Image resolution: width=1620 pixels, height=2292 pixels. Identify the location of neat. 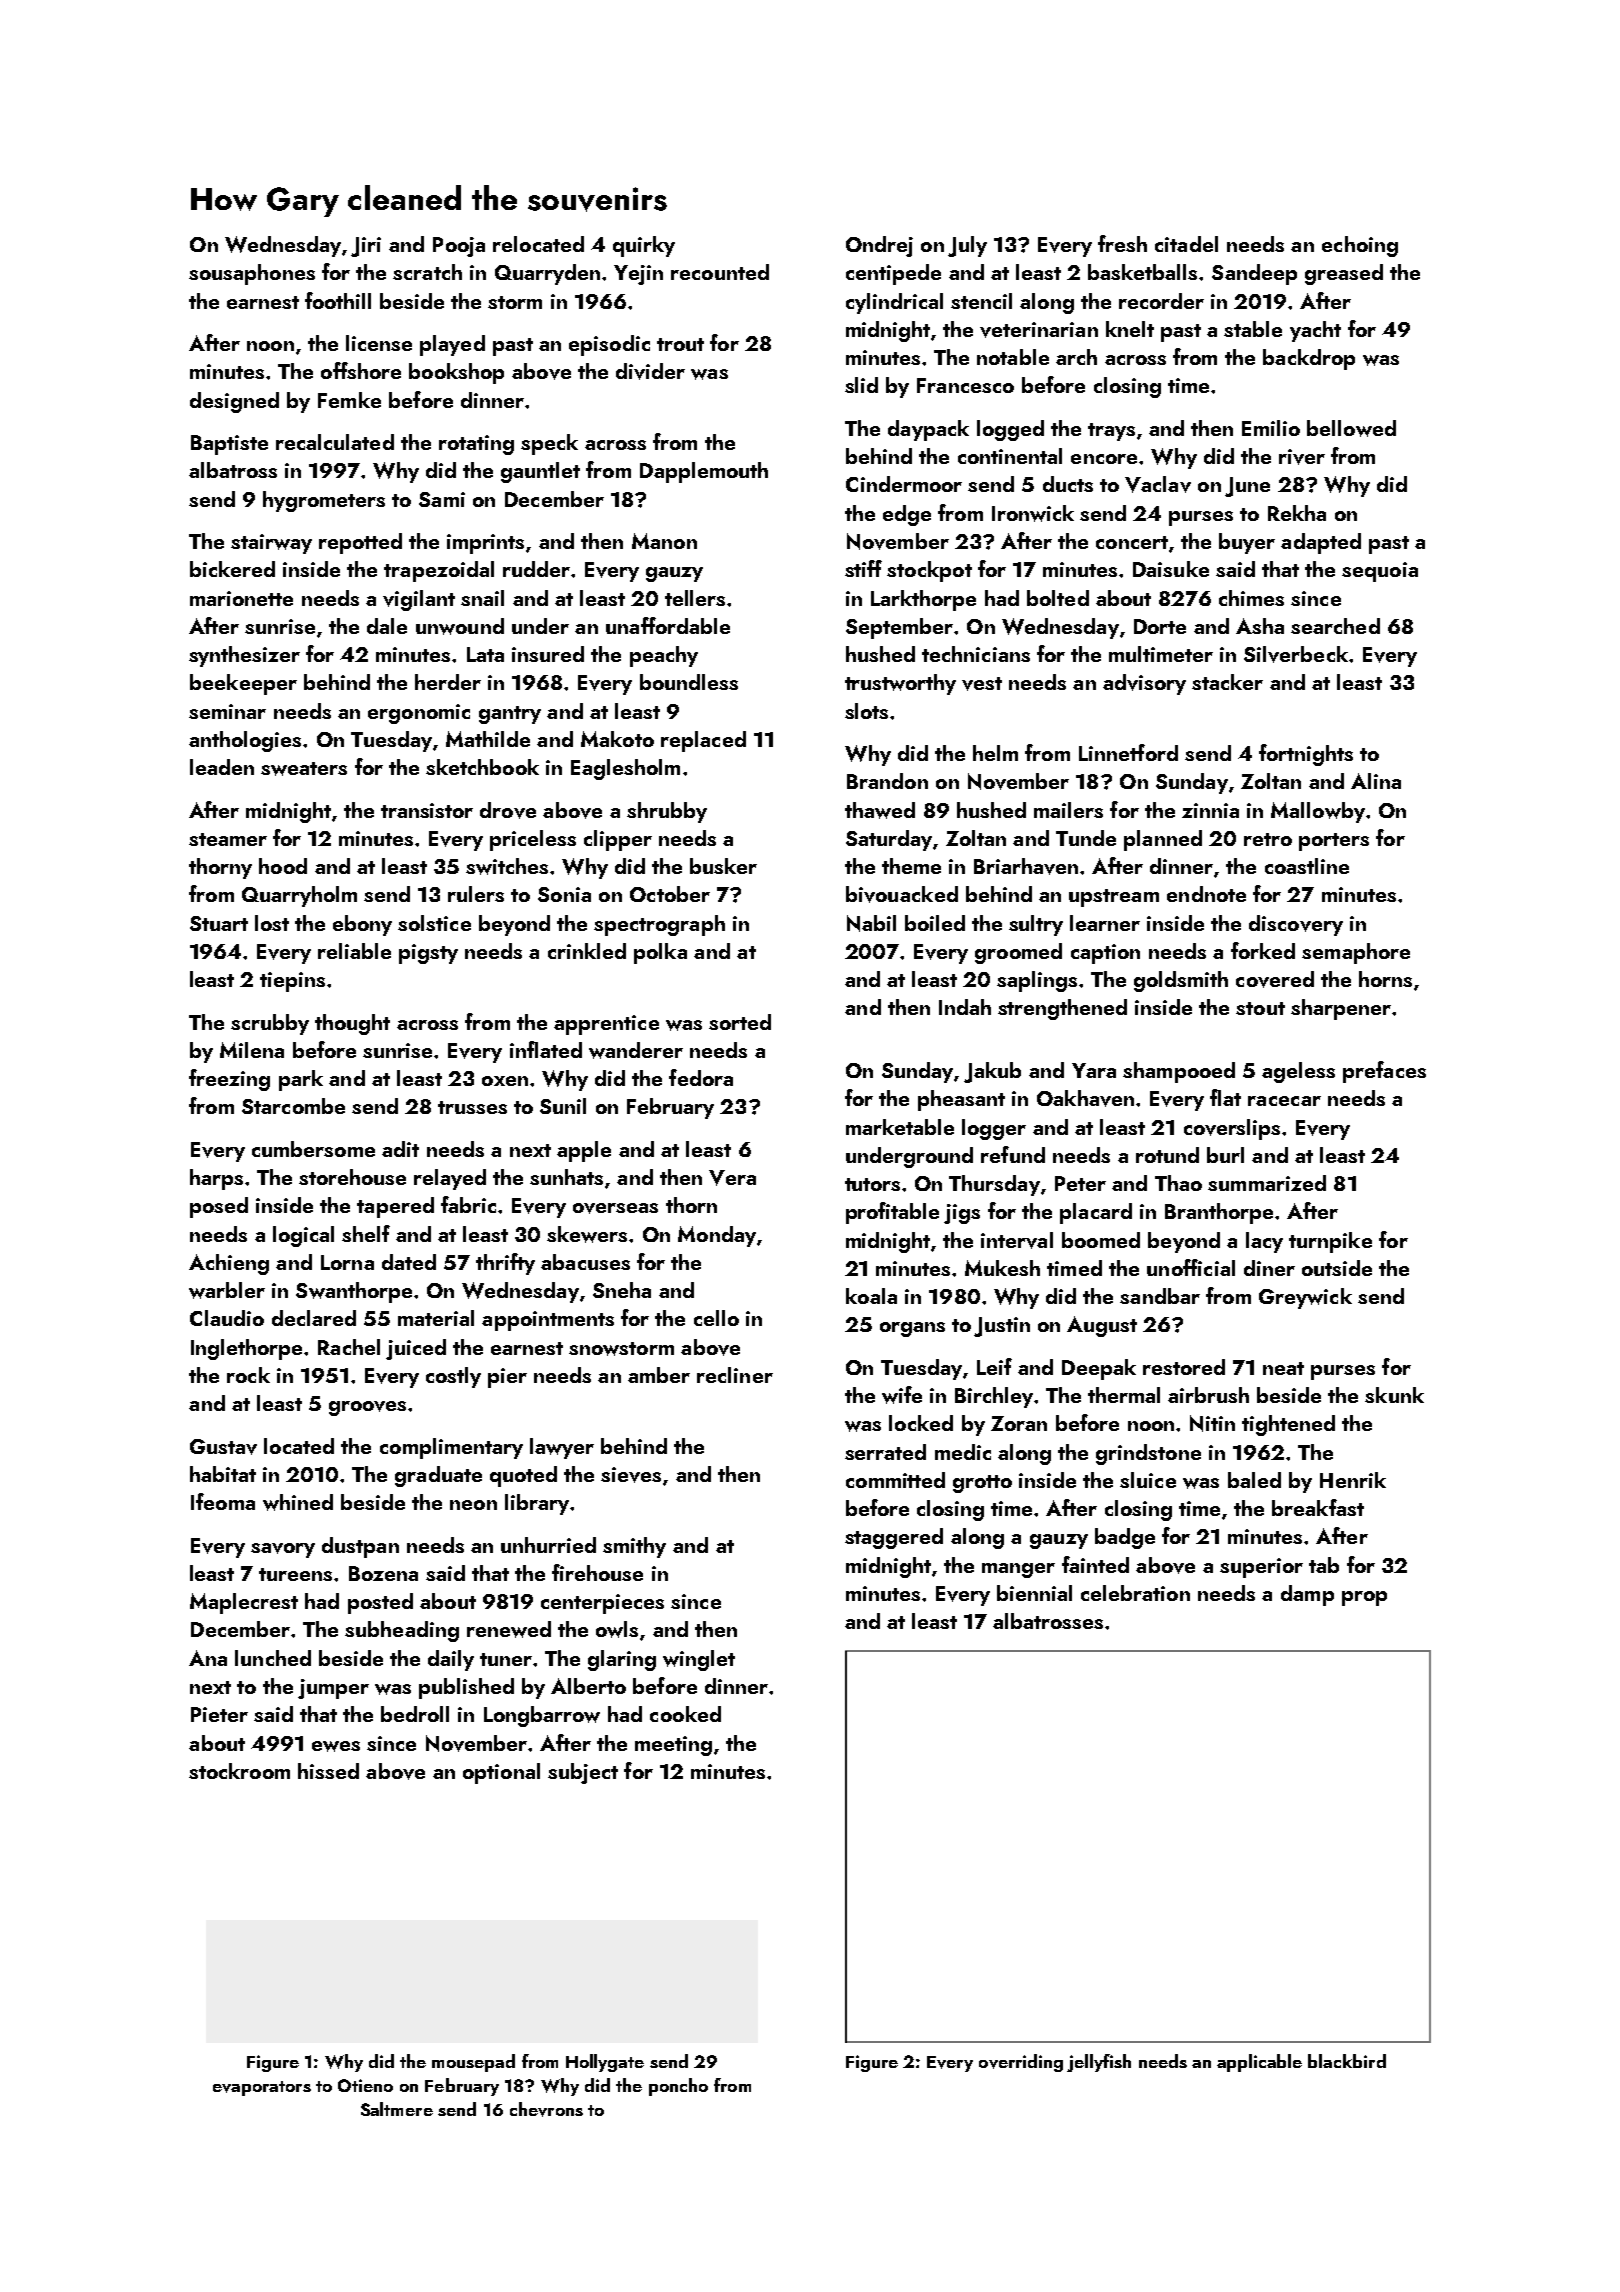
(1283, 1368).
